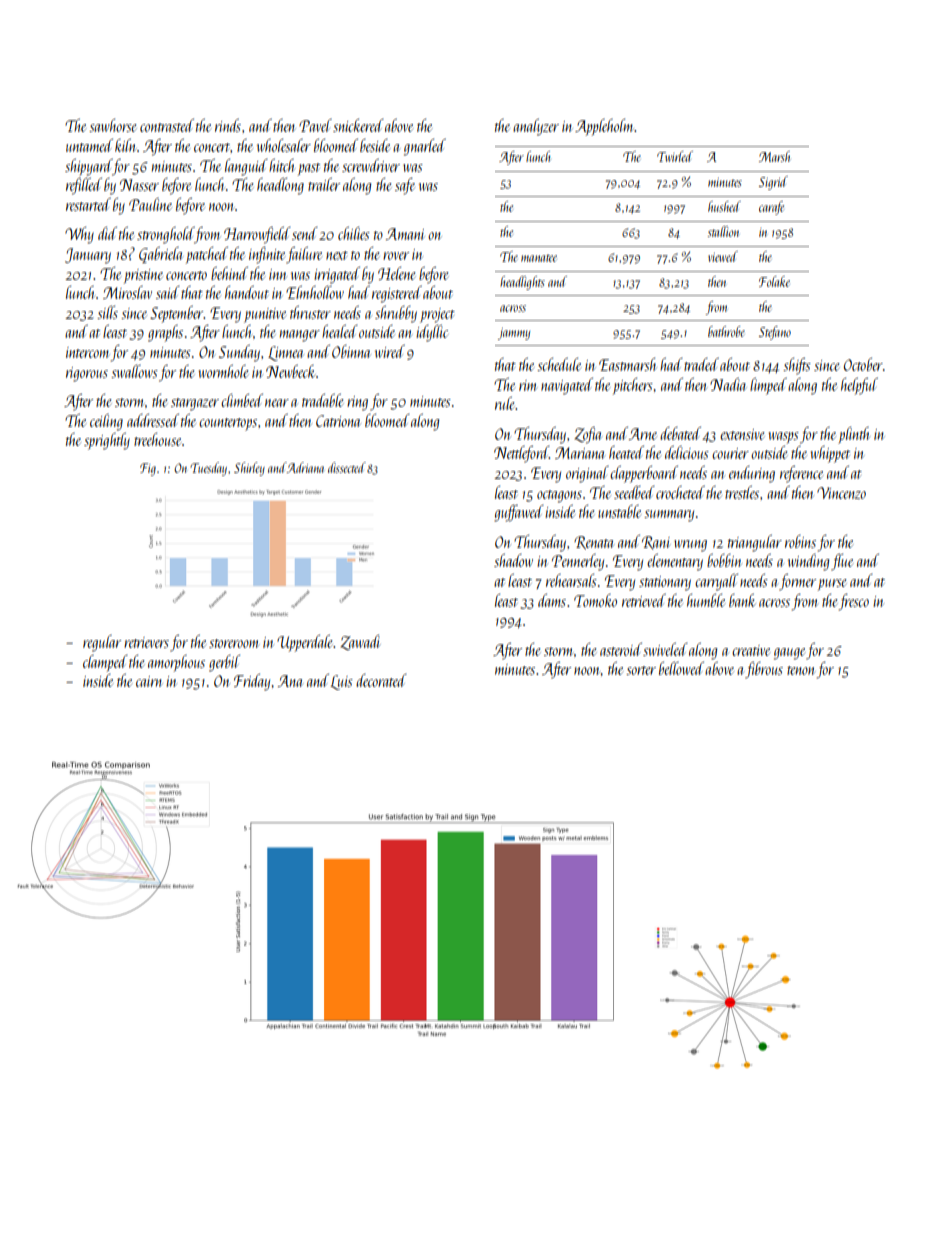  Describe the element at coordinates (106, 422) in the screenshot. I see `ceiling` at that location.
